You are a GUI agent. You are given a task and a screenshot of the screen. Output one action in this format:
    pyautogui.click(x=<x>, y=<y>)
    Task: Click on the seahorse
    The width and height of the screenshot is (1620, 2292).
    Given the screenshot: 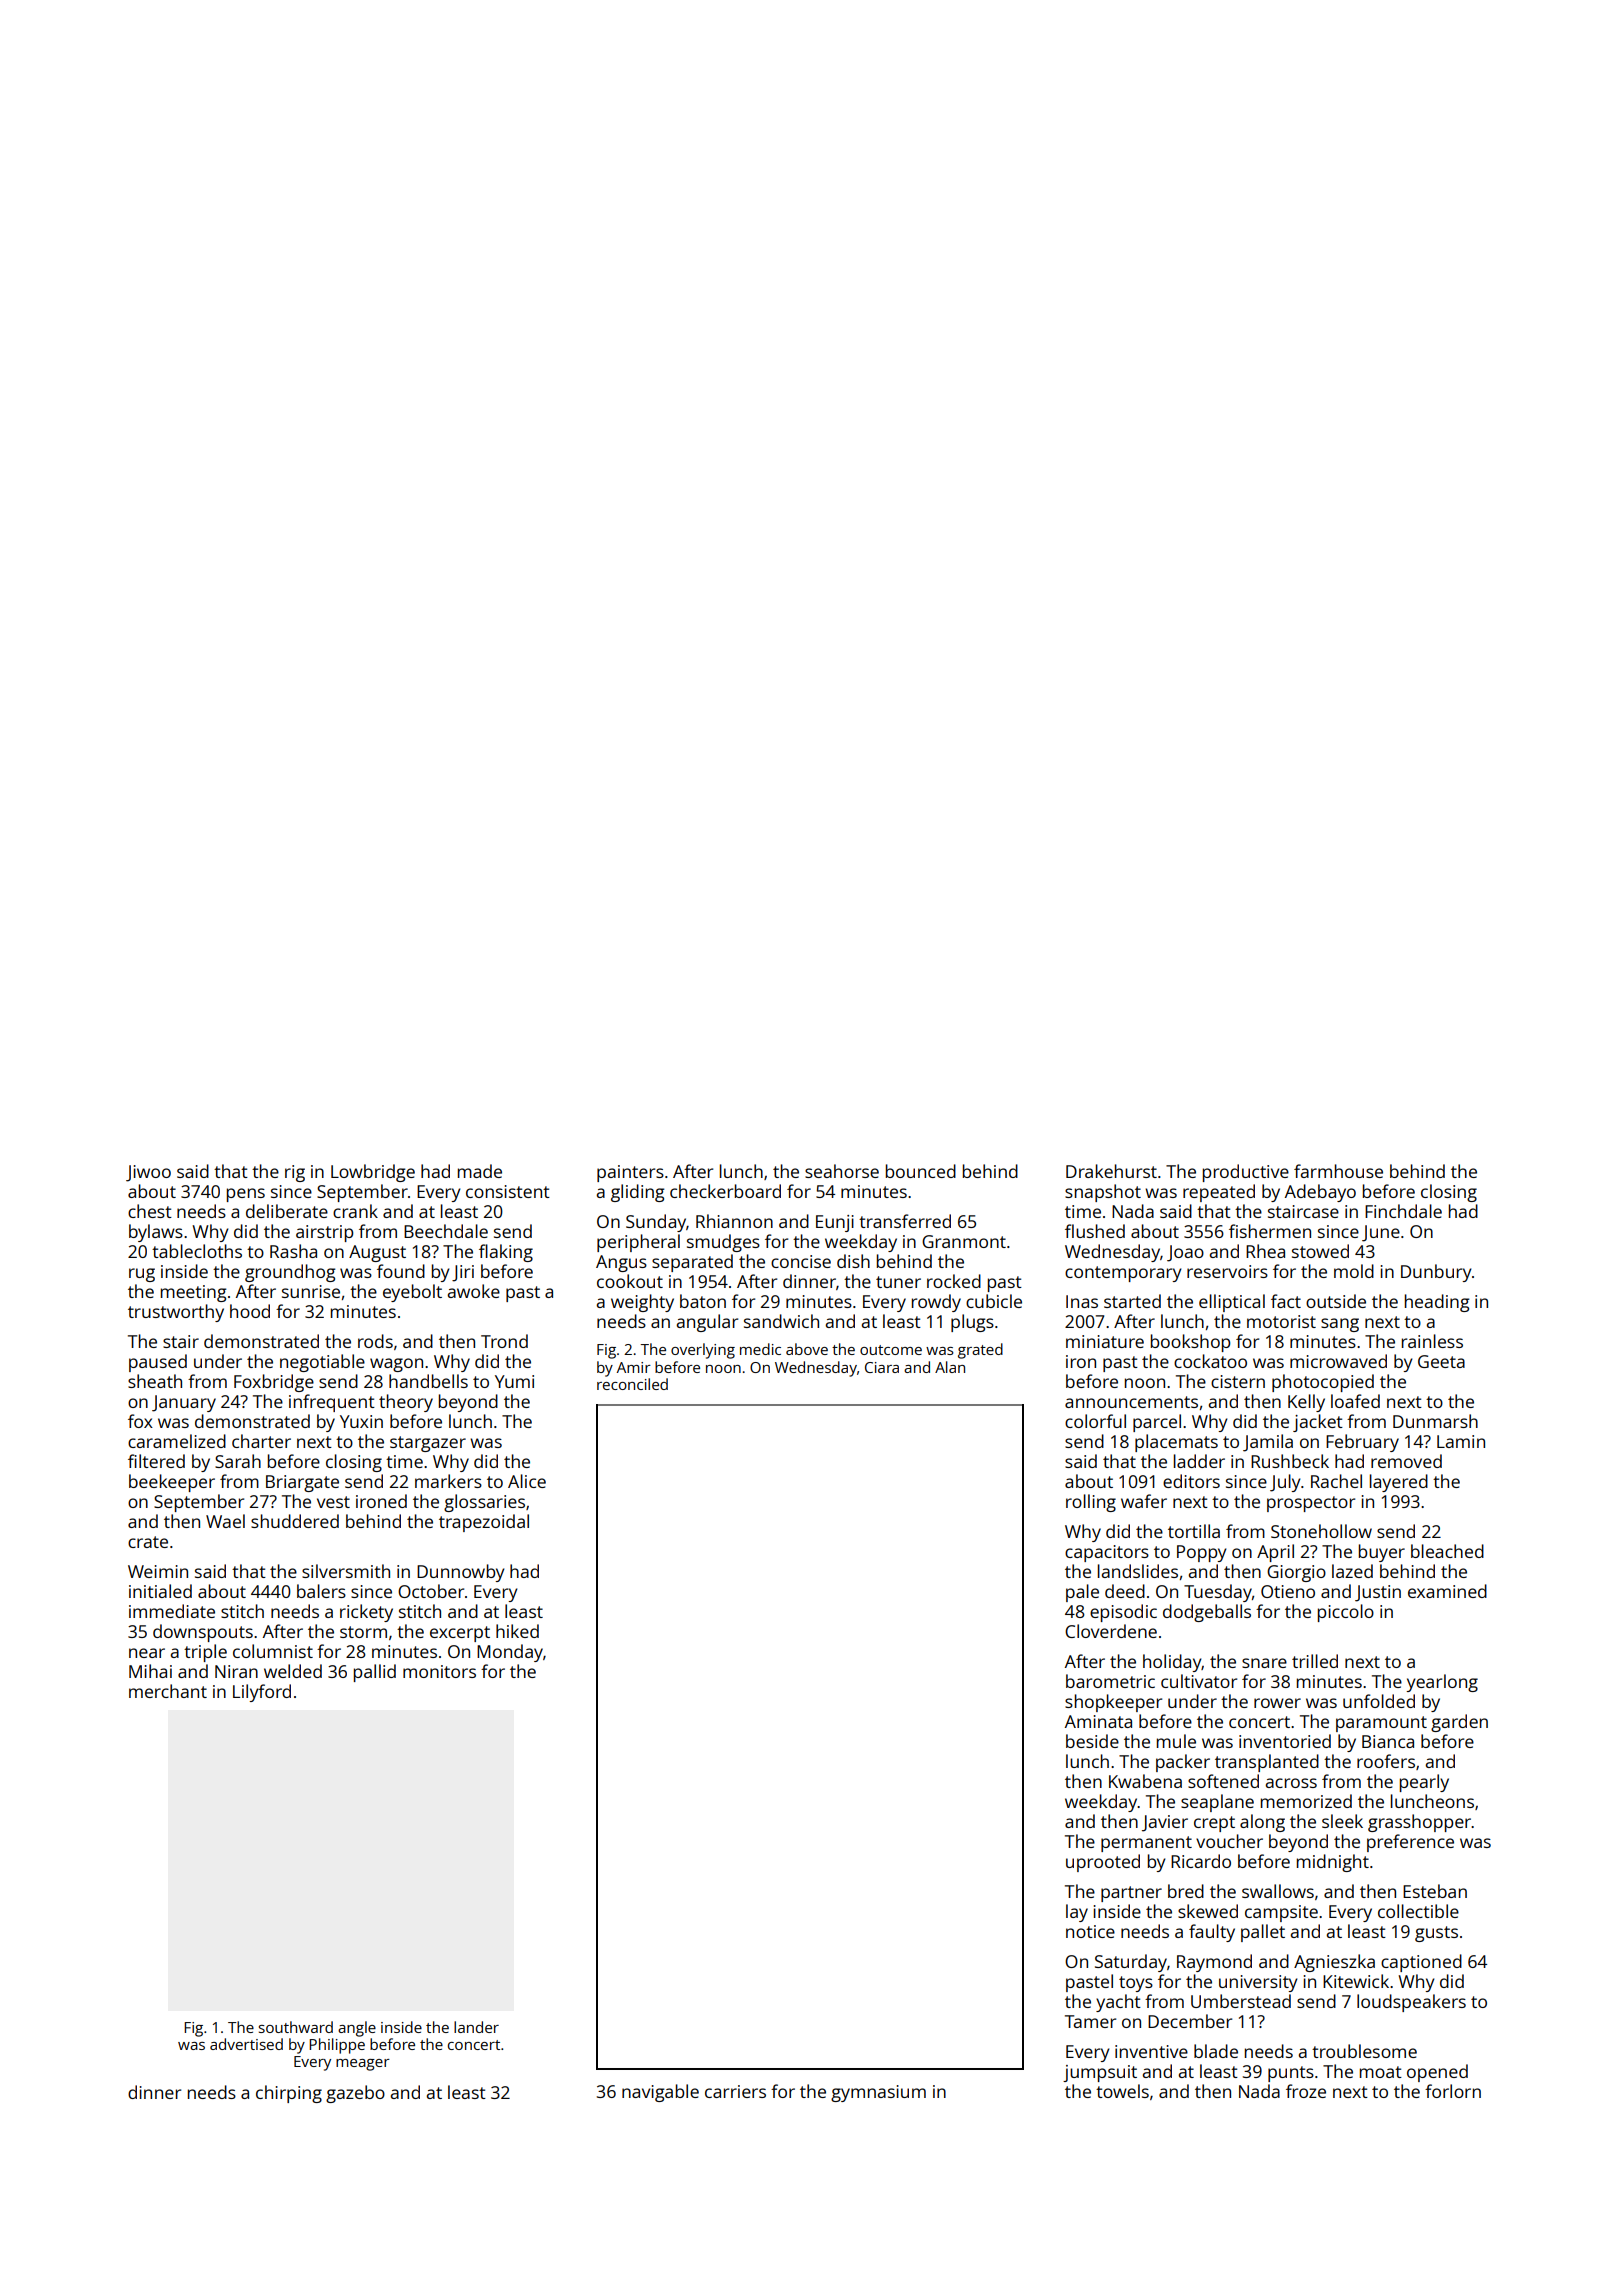 What is the action you would take?
    pyautogui.click(x=842, y=1171)
